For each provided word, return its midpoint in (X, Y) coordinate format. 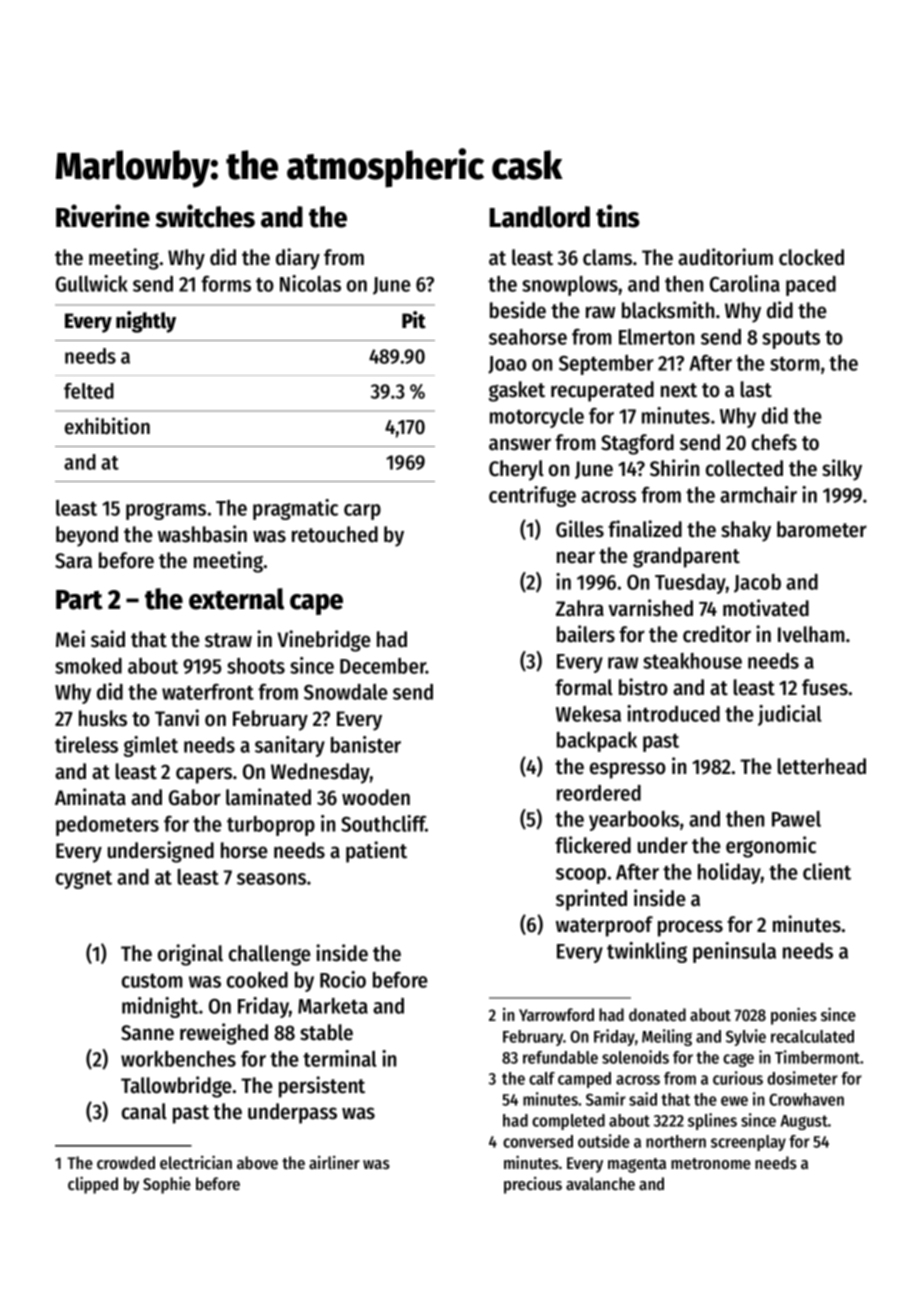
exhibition (107, 426)
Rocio (343, 979)
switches (205, 216)
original (190, 955)
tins (618, 216)
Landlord (539, 217)
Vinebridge (324, 641)
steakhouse (692, 661)
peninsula (734, 952)
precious (533, 1185)
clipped (93, 1185)
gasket (517, 391)
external (236, 599)
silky (842, 470)
